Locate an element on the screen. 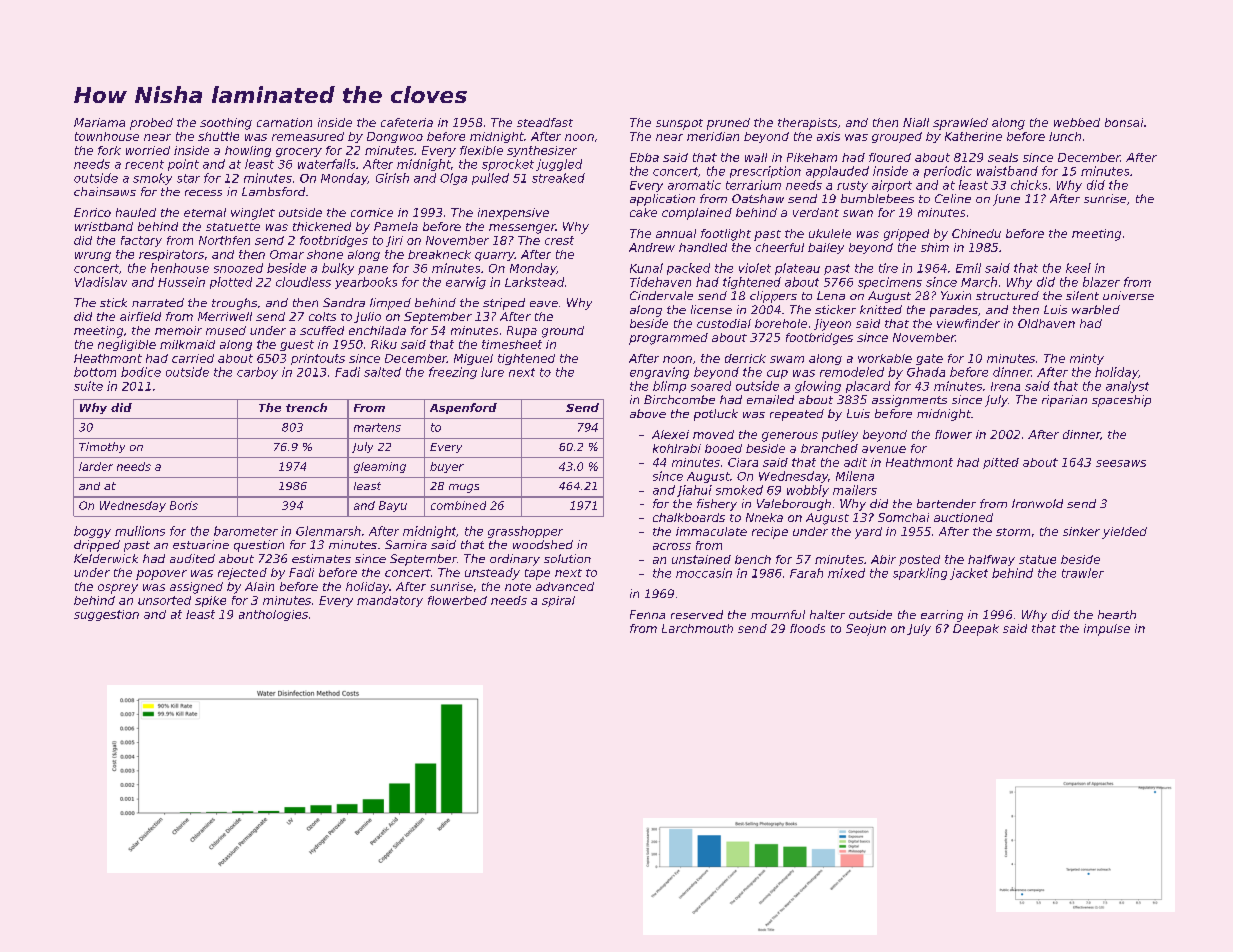 Image resolution: width=1233 pixels, height=952 pixels. bonsai is located at coordinates (1124, 122).
